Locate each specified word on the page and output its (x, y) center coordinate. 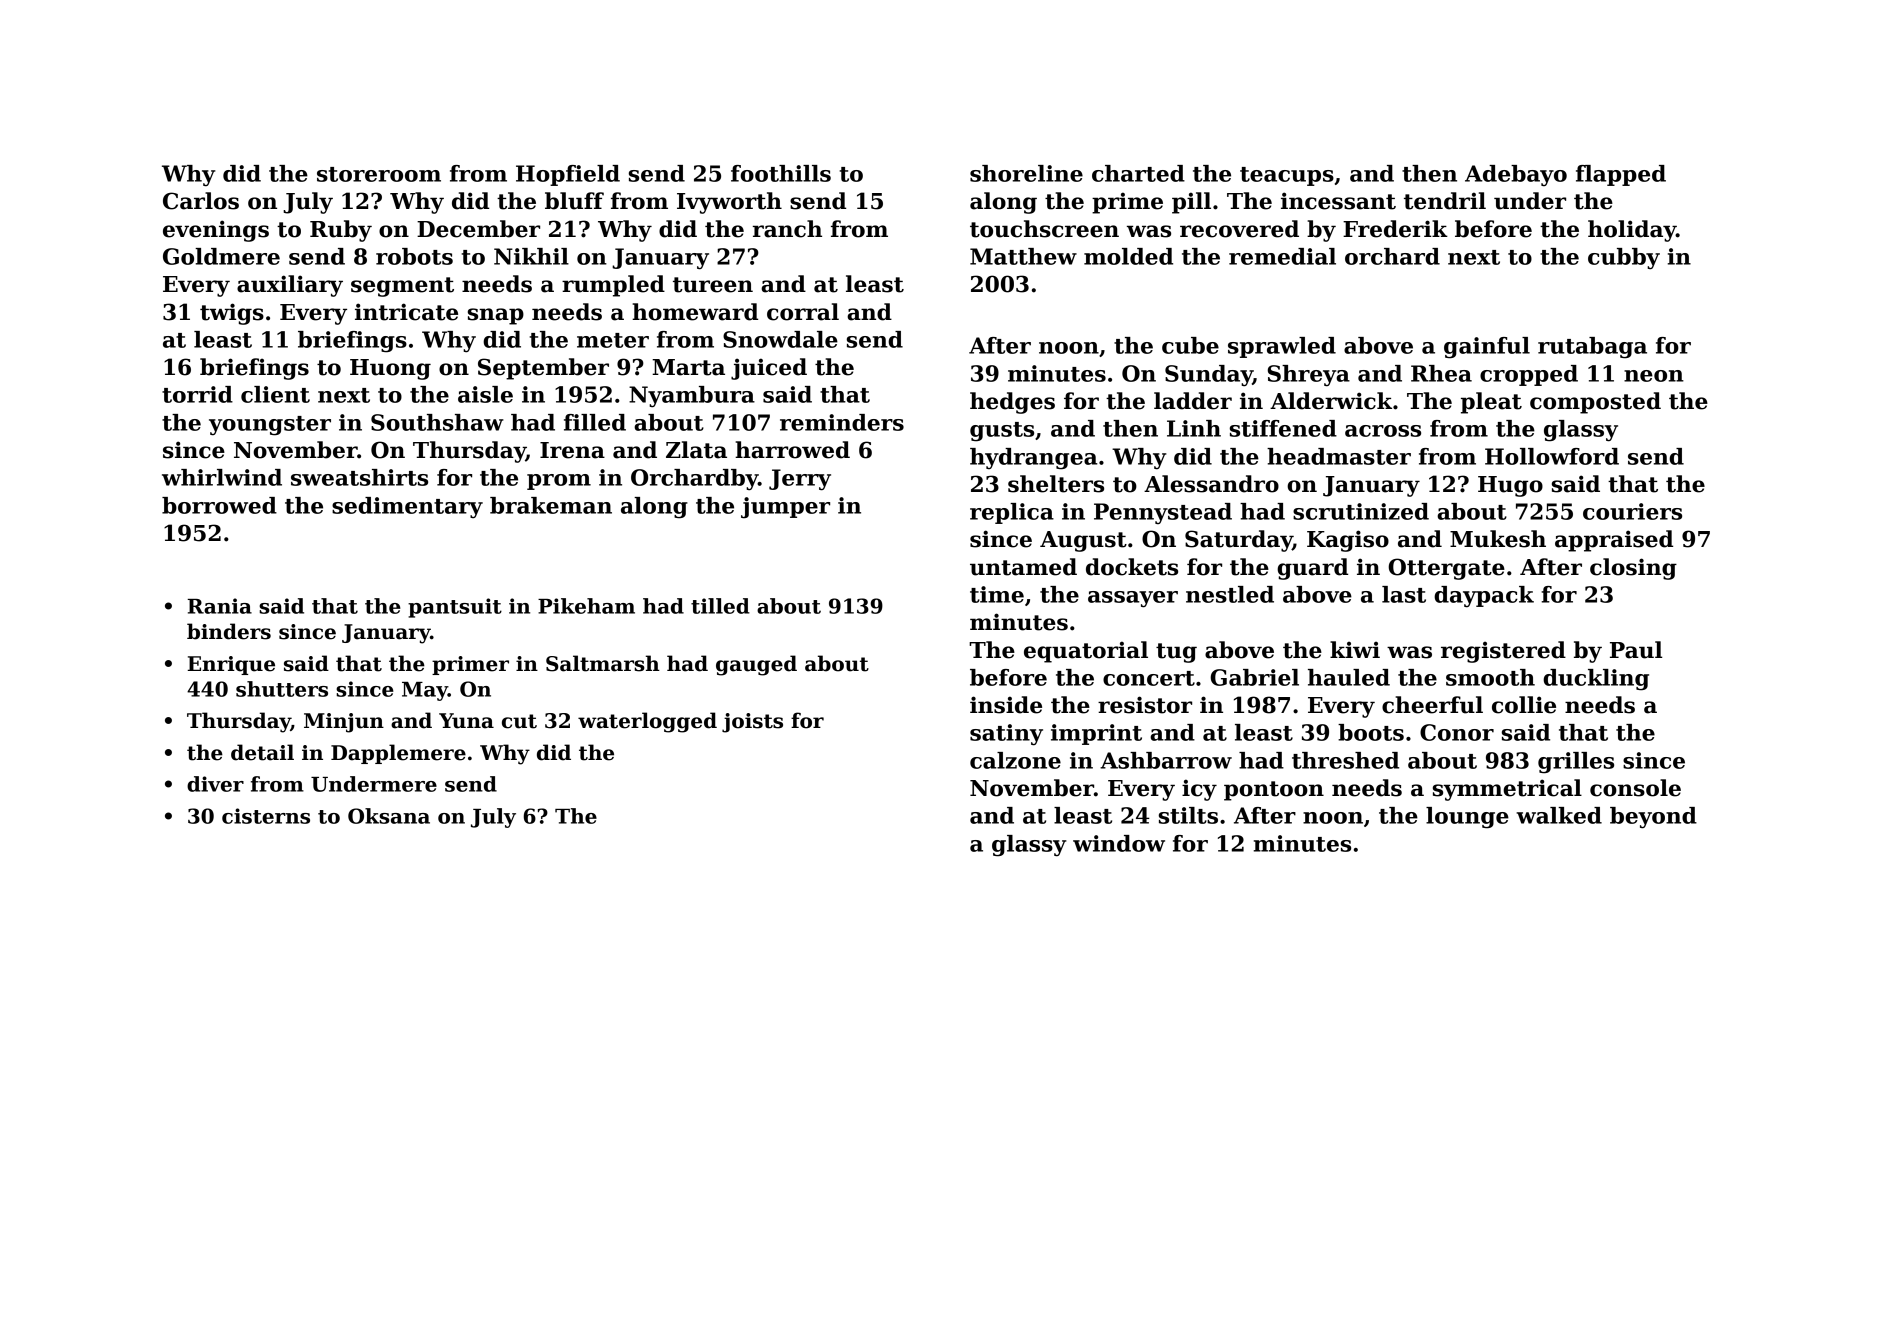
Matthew (1023, 256)
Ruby (341, 231)
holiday (1632, 231)
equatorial (1086, 652)
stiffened (1283, 428)
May (425, 691)
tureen (713, 285)
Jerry (800, 480)
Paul (1636, 650)
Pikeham (586, 606)
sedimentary (407, 507)
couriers (1632, 511)
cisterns (266, 816)
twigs (232, 314)
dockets (1132, 567)
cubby (1624, 259)
